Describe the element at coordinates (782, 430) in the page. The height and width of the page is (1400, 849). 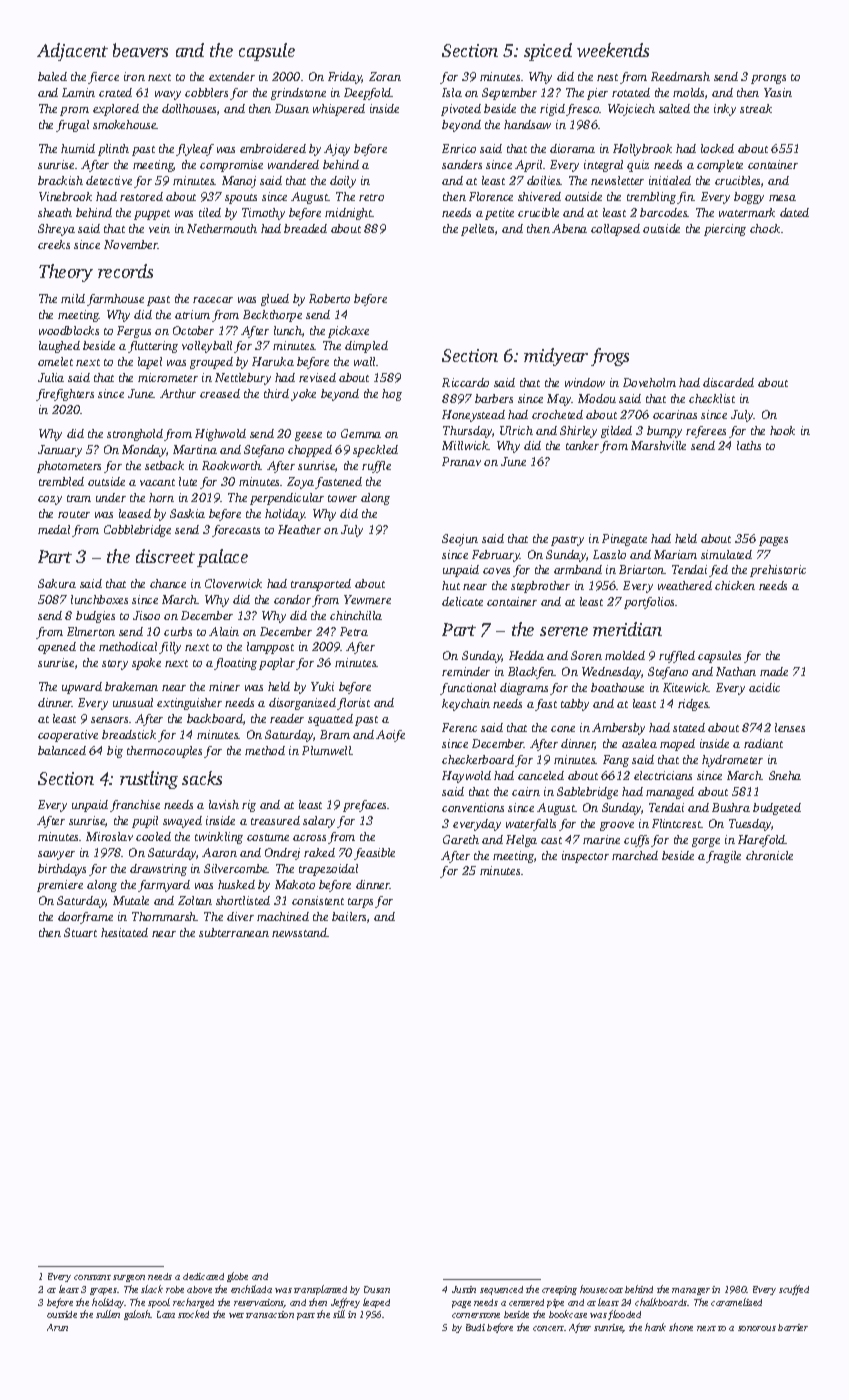
I see `hook` at that location.
